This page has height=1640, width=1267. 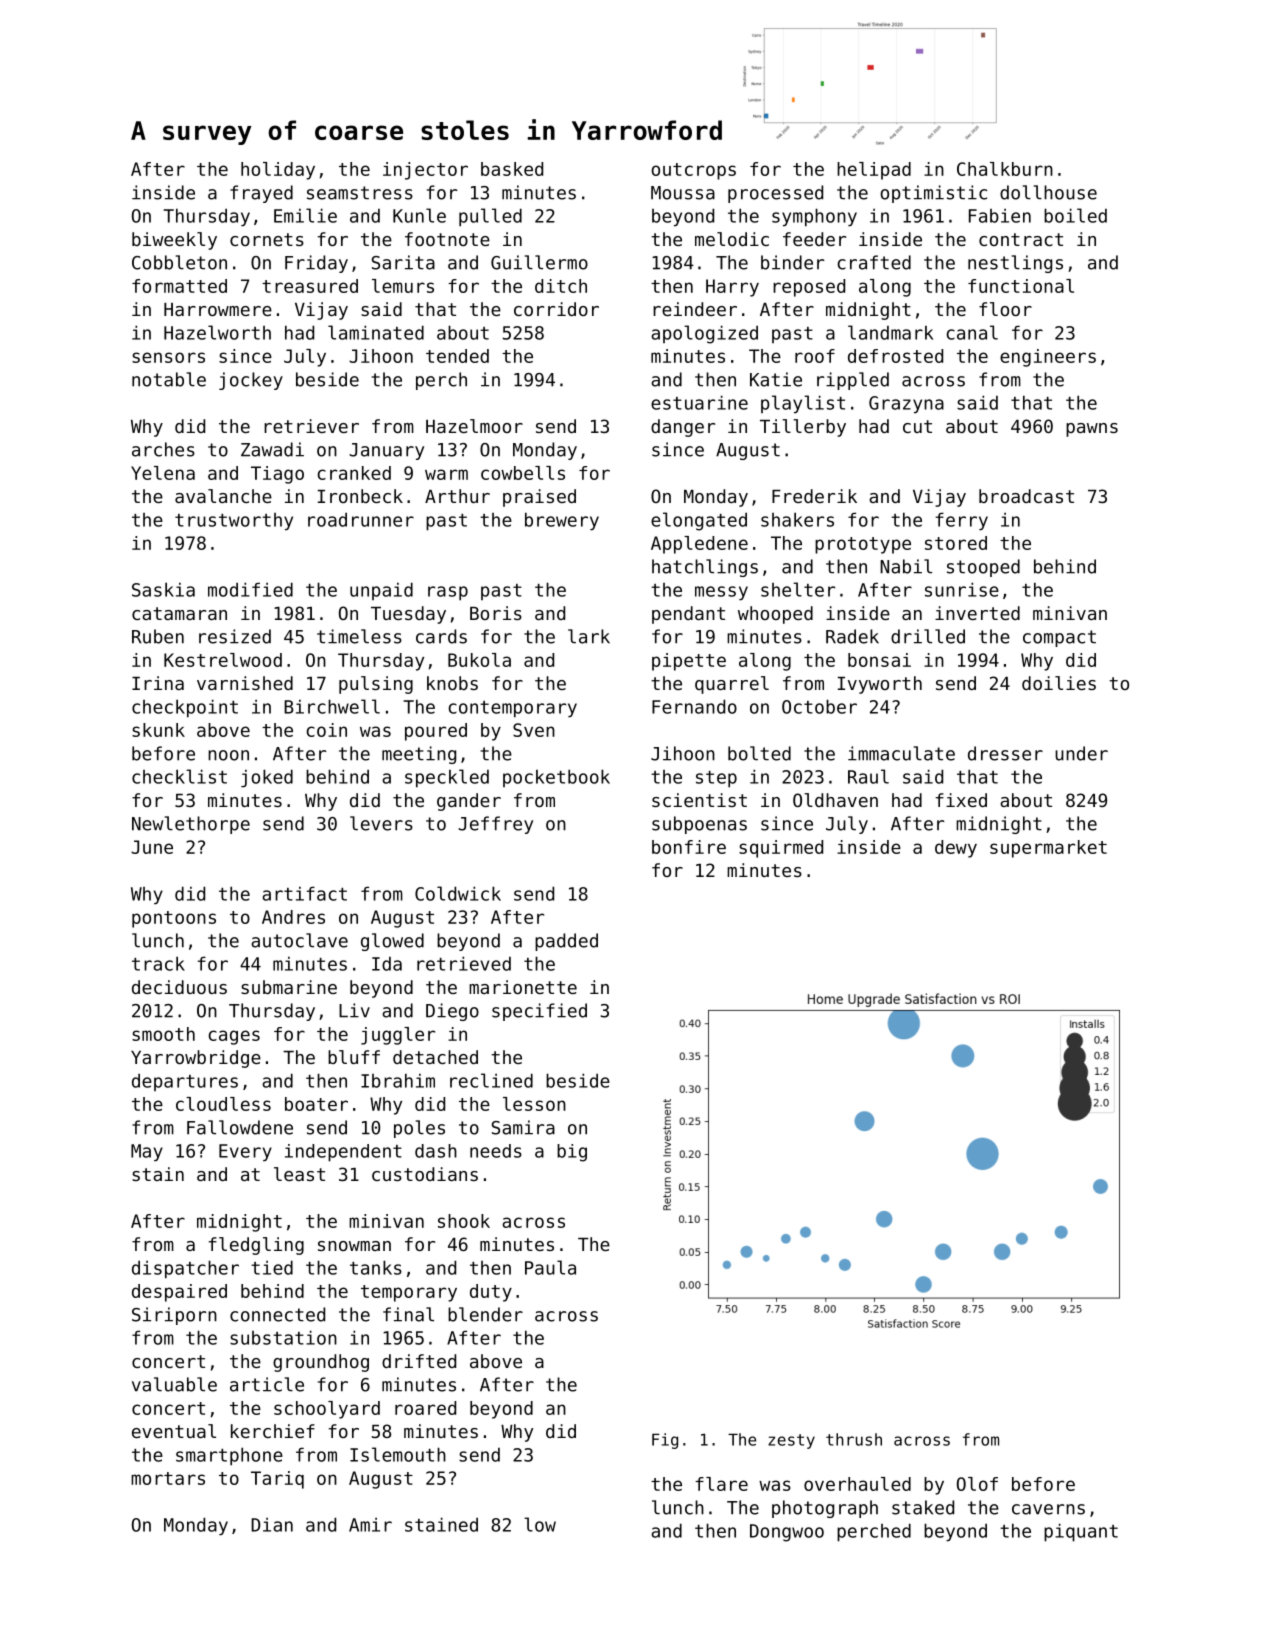 What do you see at coordinates (704, 334) in the page?
I see `apologized` at bounding box center [704, 334].
